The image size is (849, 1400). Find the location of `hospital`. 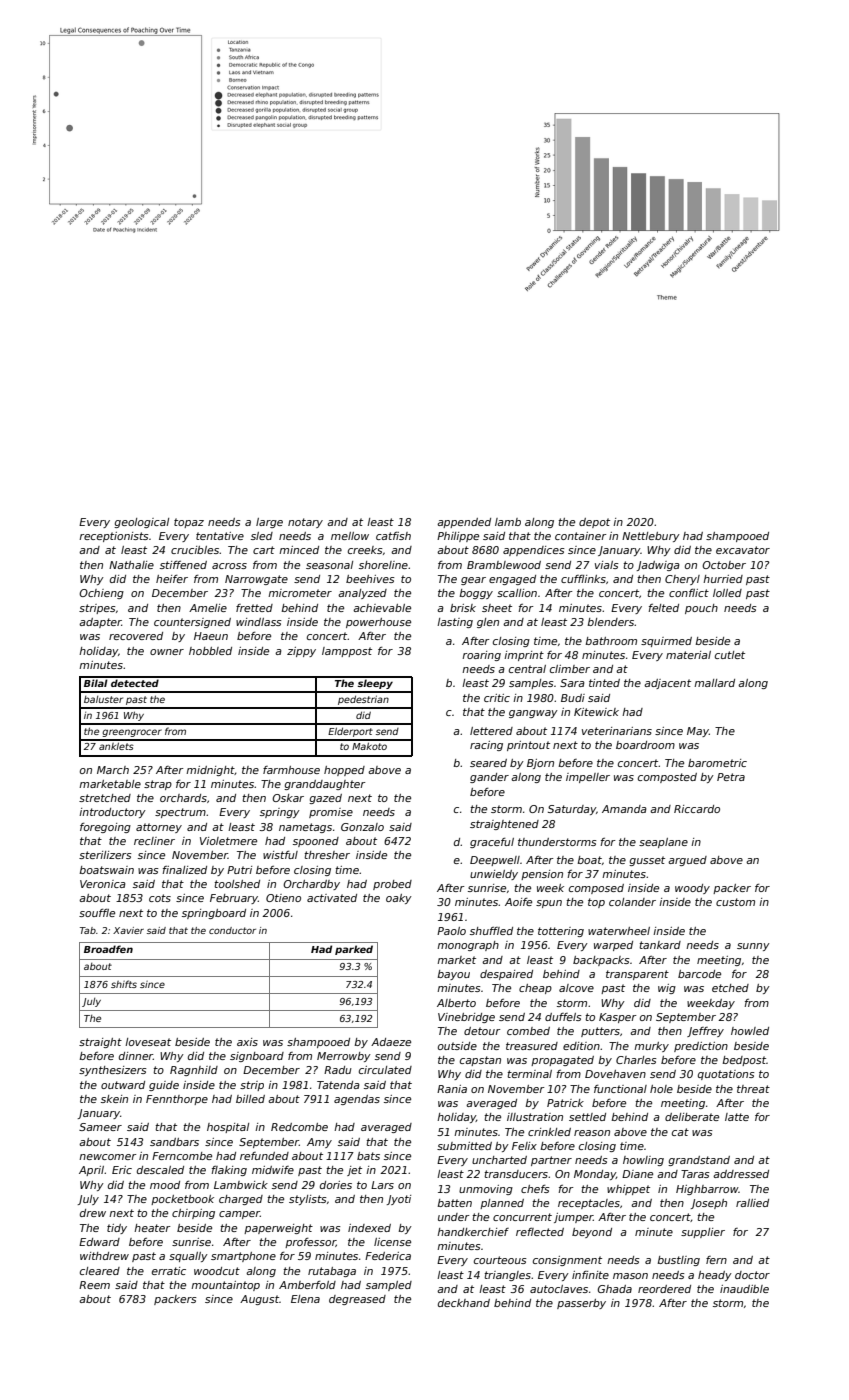

hospital is located at coordinates (228, 1128).
